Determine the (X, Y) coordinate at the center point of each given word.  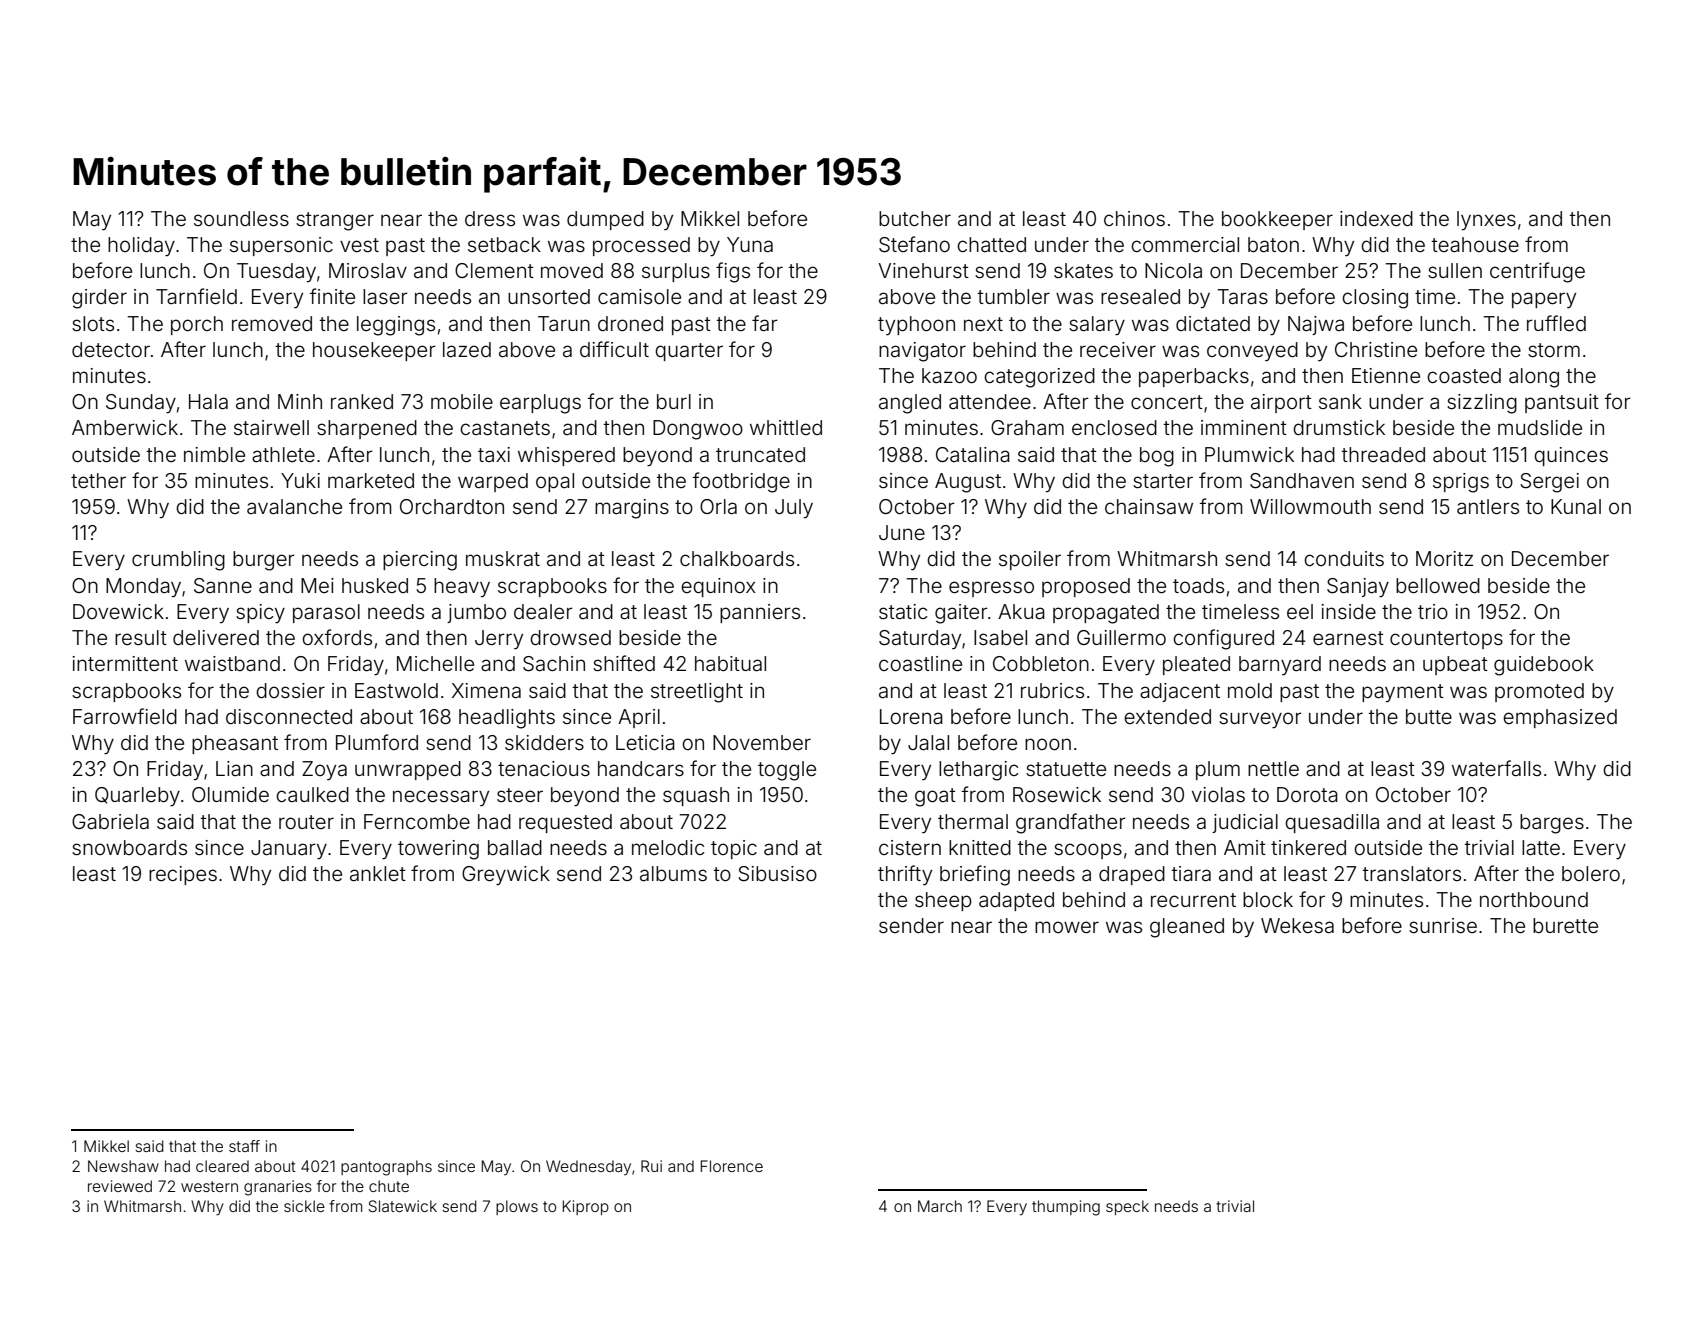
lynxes (1486, 220)
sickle (304, 1206)
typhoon (916, 326)
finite (332, 296)
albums (673, 873)
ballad (515, 847)
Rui (651, 1166)
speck (1127, 1207)
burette (1565, 925)
